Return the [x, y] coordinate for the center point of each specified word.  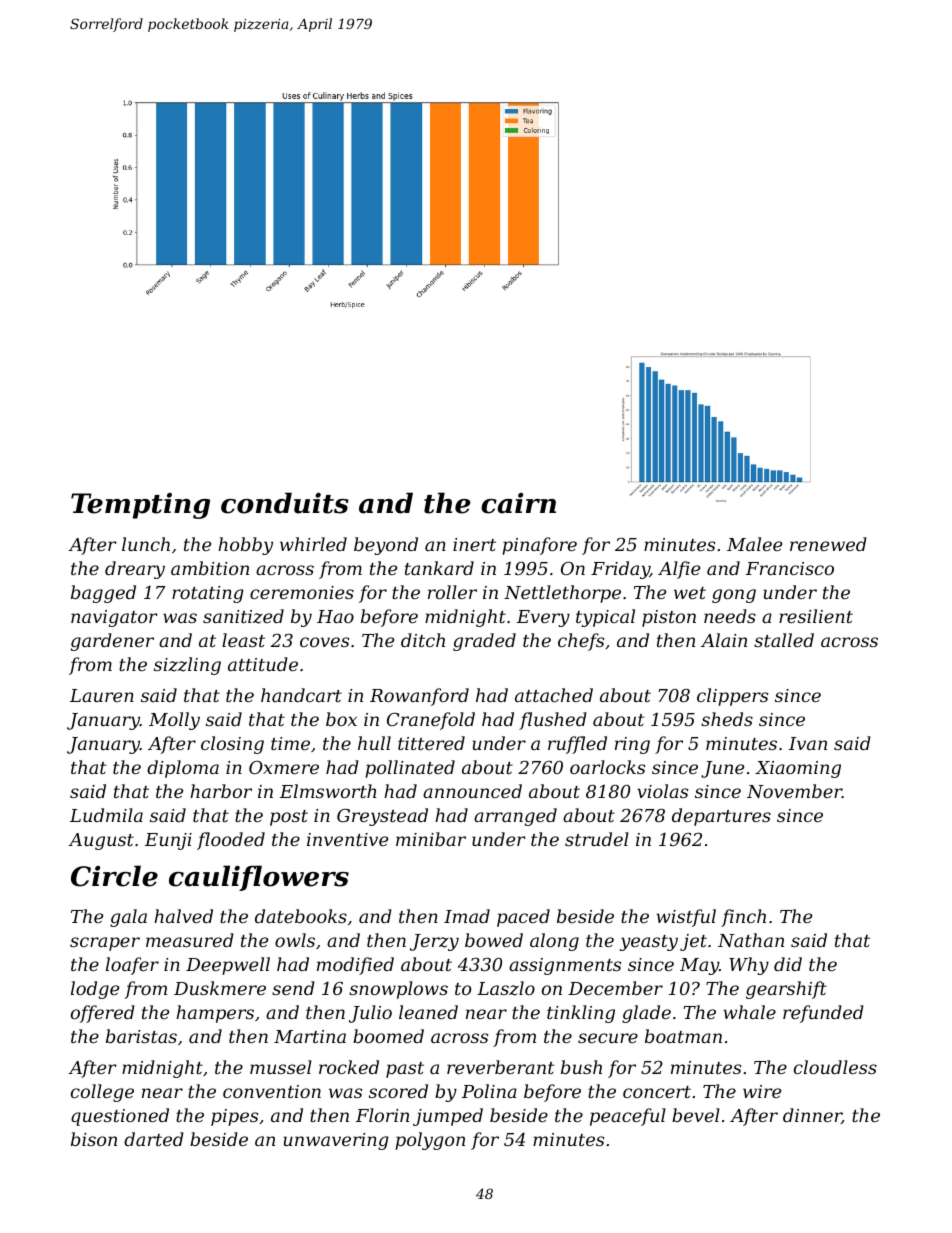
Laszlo [506, 988]
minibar [431, 839]
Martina [310, 1036]
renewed [828, 544]
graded [484, 642]
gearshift [786, 990]
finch [743, 918]
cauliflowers [259, 878]
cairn [518, 503]
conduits [285, 503]
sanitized [243, 616]
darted [154, 1139]
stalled [784, 640]
